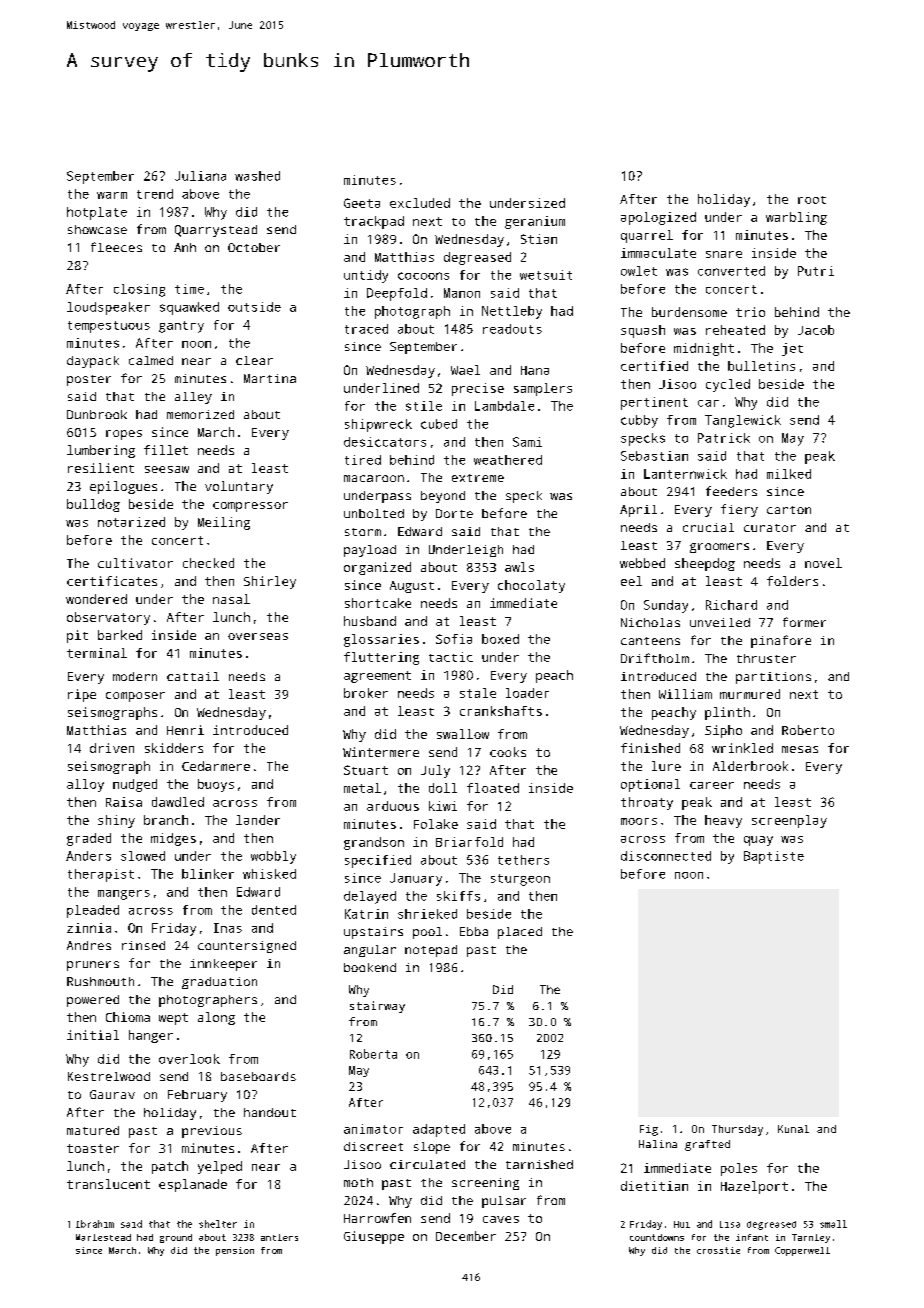 Image resolution: width=924 pixels, height=1308 pixels. What do you see at coordinates (812, 200) in the page?
I see `root` at bounding box center [812, 200].
